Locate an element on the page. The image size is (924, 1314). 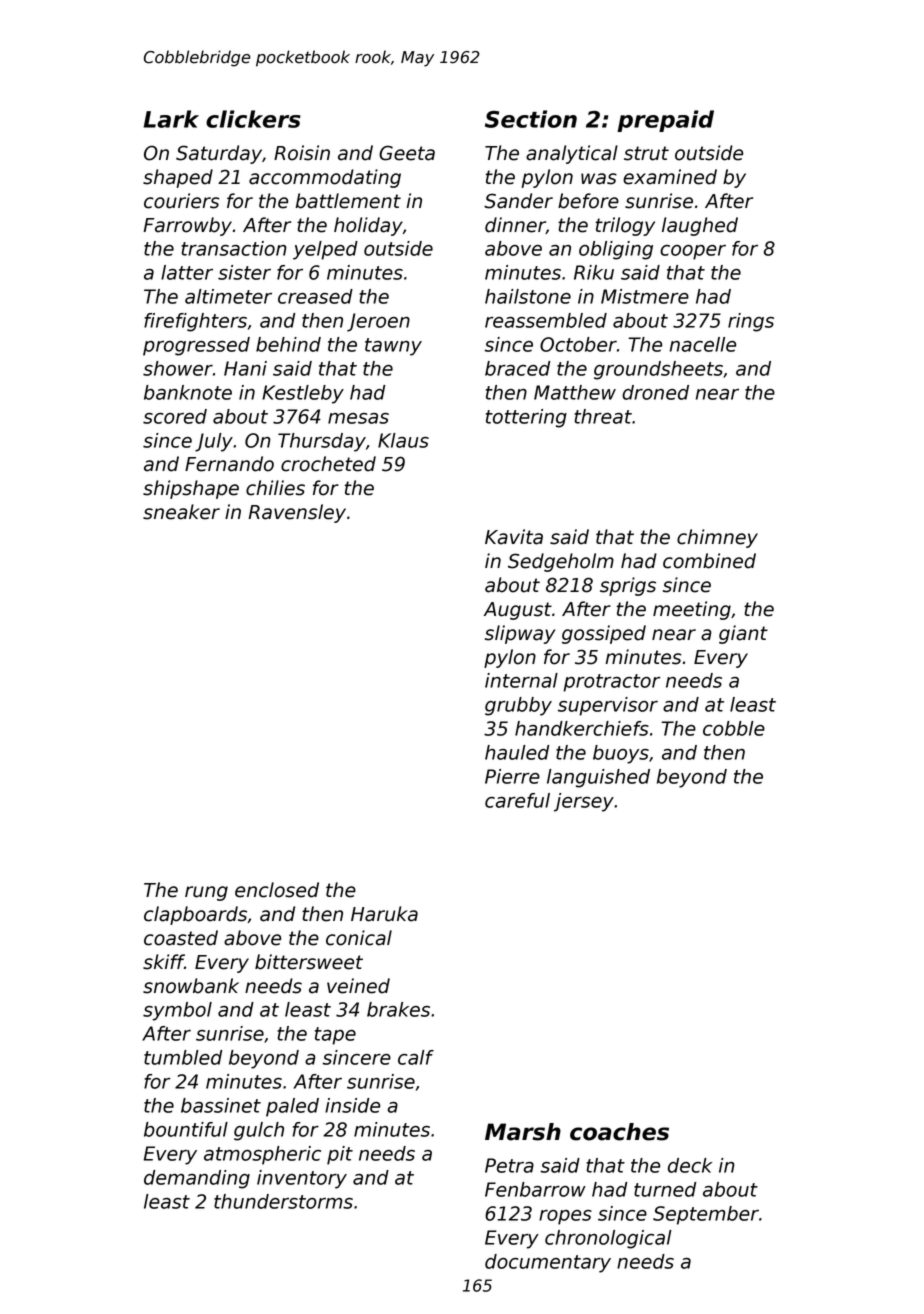
hauled is located at coordinates (517, 752).
